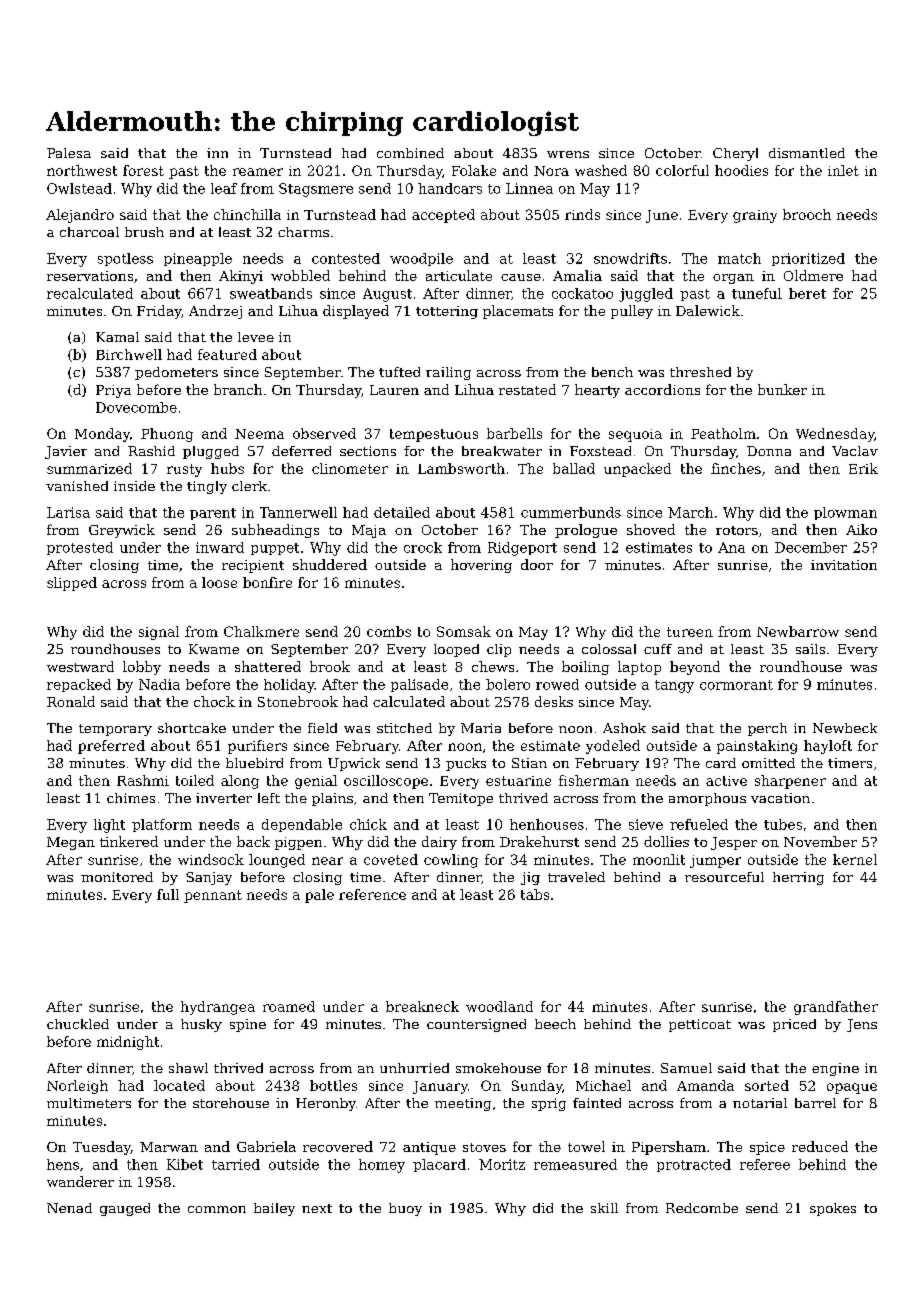 Image resolution: width=924 pixels, height=1314 pixels. I want to click on Redcombe, so click(702, 1208).
